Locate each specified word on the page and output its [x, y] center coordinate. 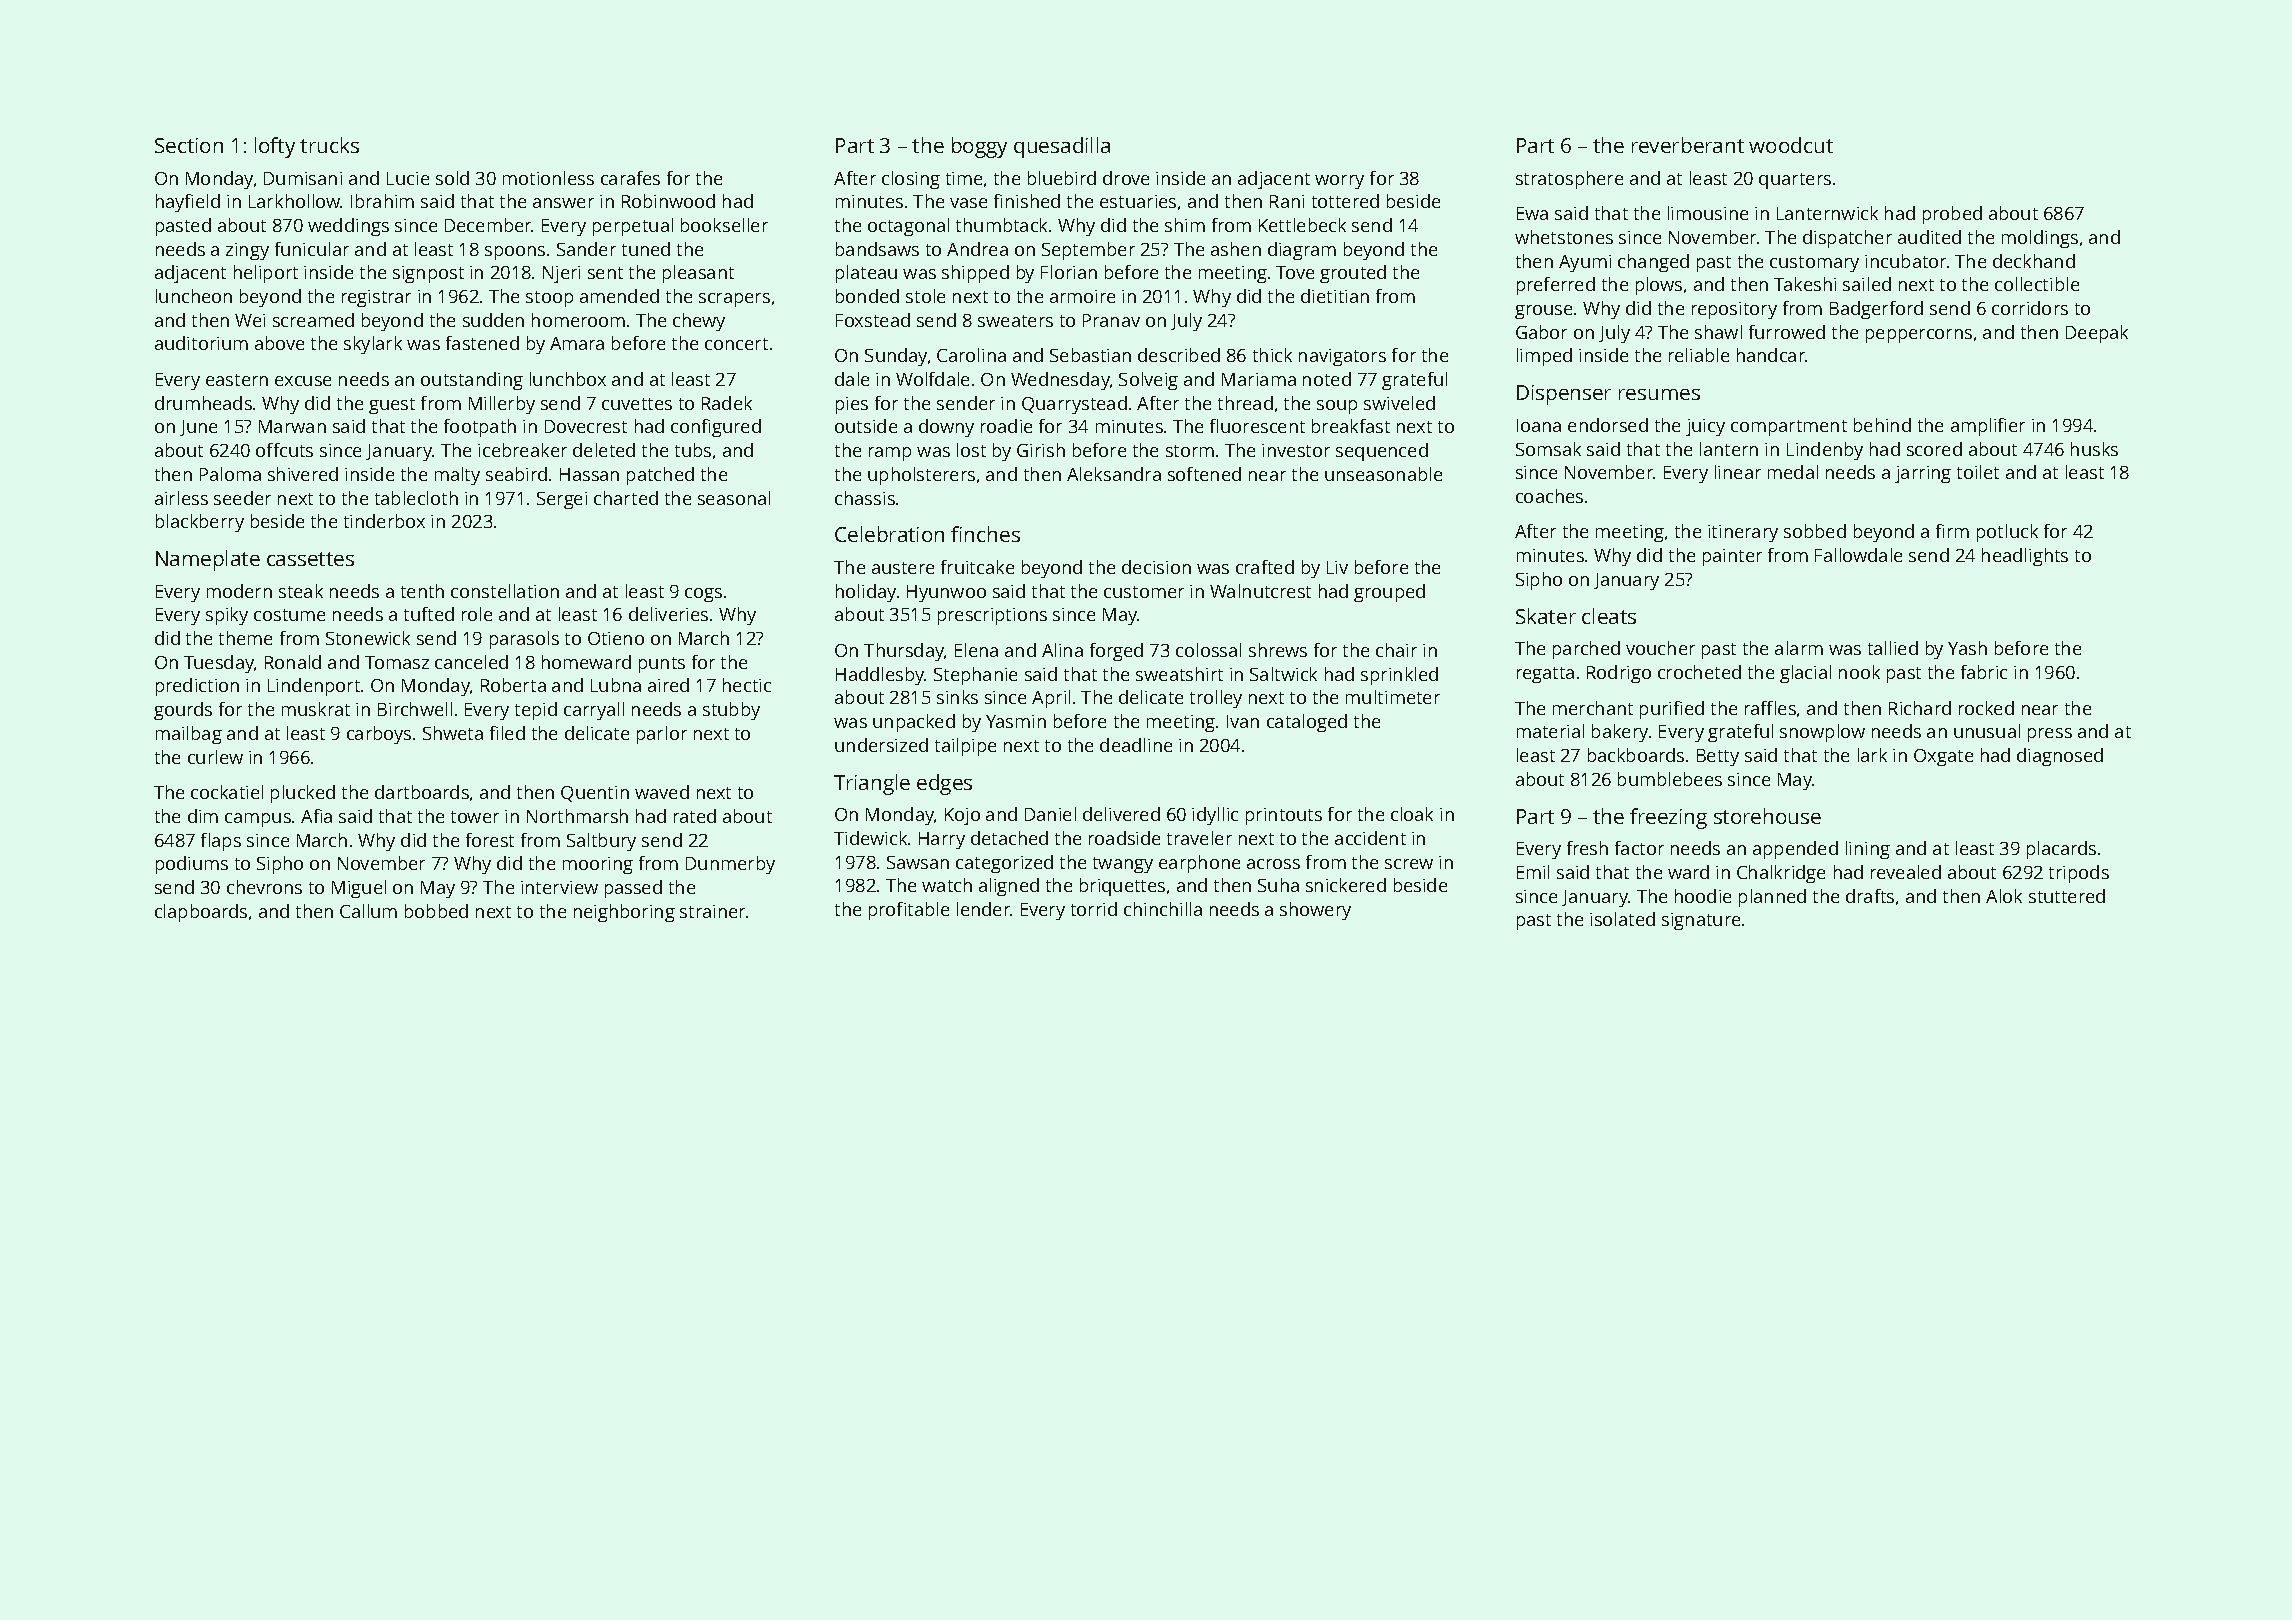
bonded [867, 296]
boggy [979, 147]
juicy [1705, 427]
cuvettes [637, 404]
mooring [598, 865]
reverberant [1688, 145]
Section [189, 145]
